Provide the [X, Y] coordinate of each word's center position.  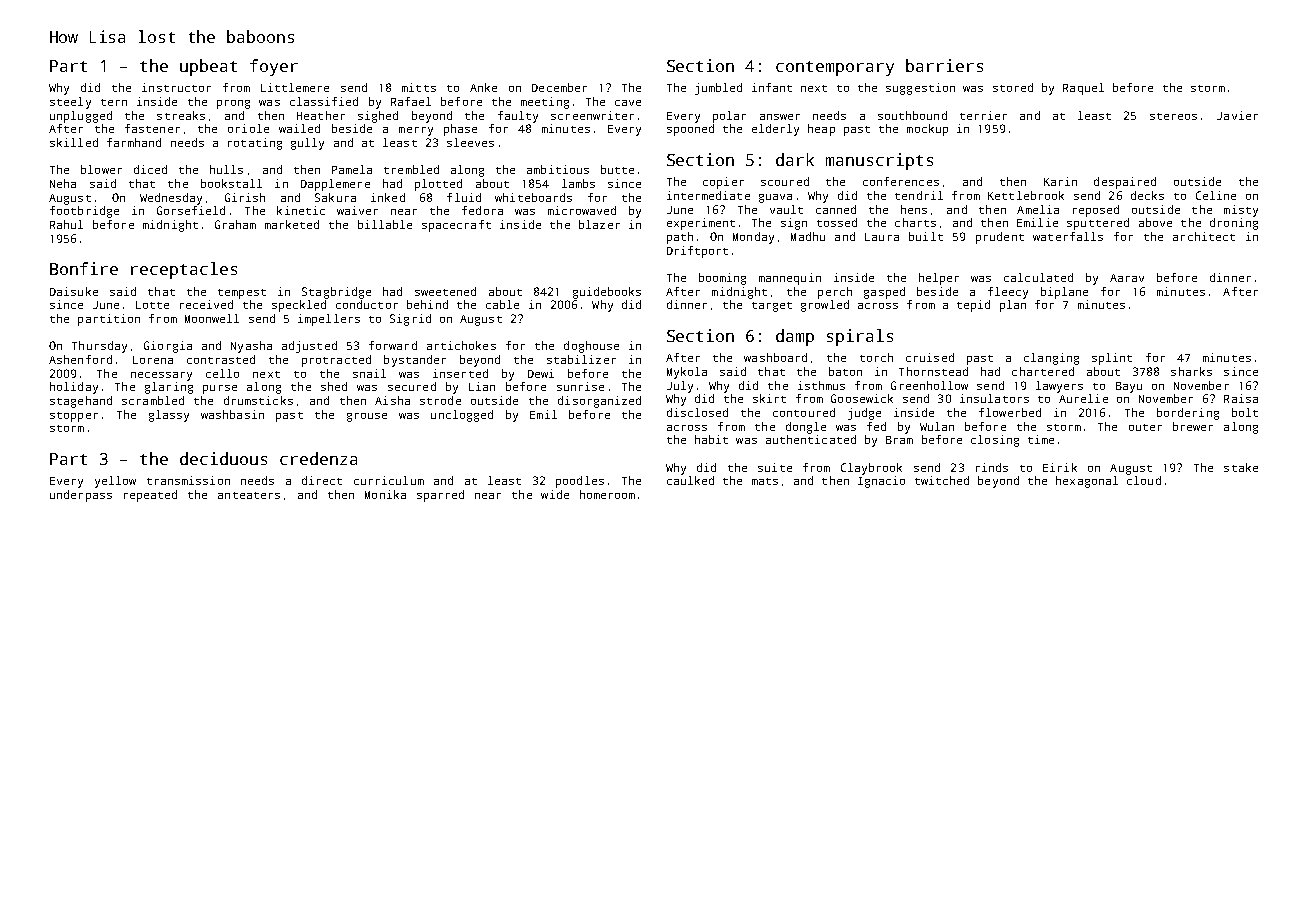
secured [412, 386]
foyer [274, 67]
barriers [944, 65]
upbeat [208, 67]
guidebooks [607, 293]
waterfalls [1068, 236]
